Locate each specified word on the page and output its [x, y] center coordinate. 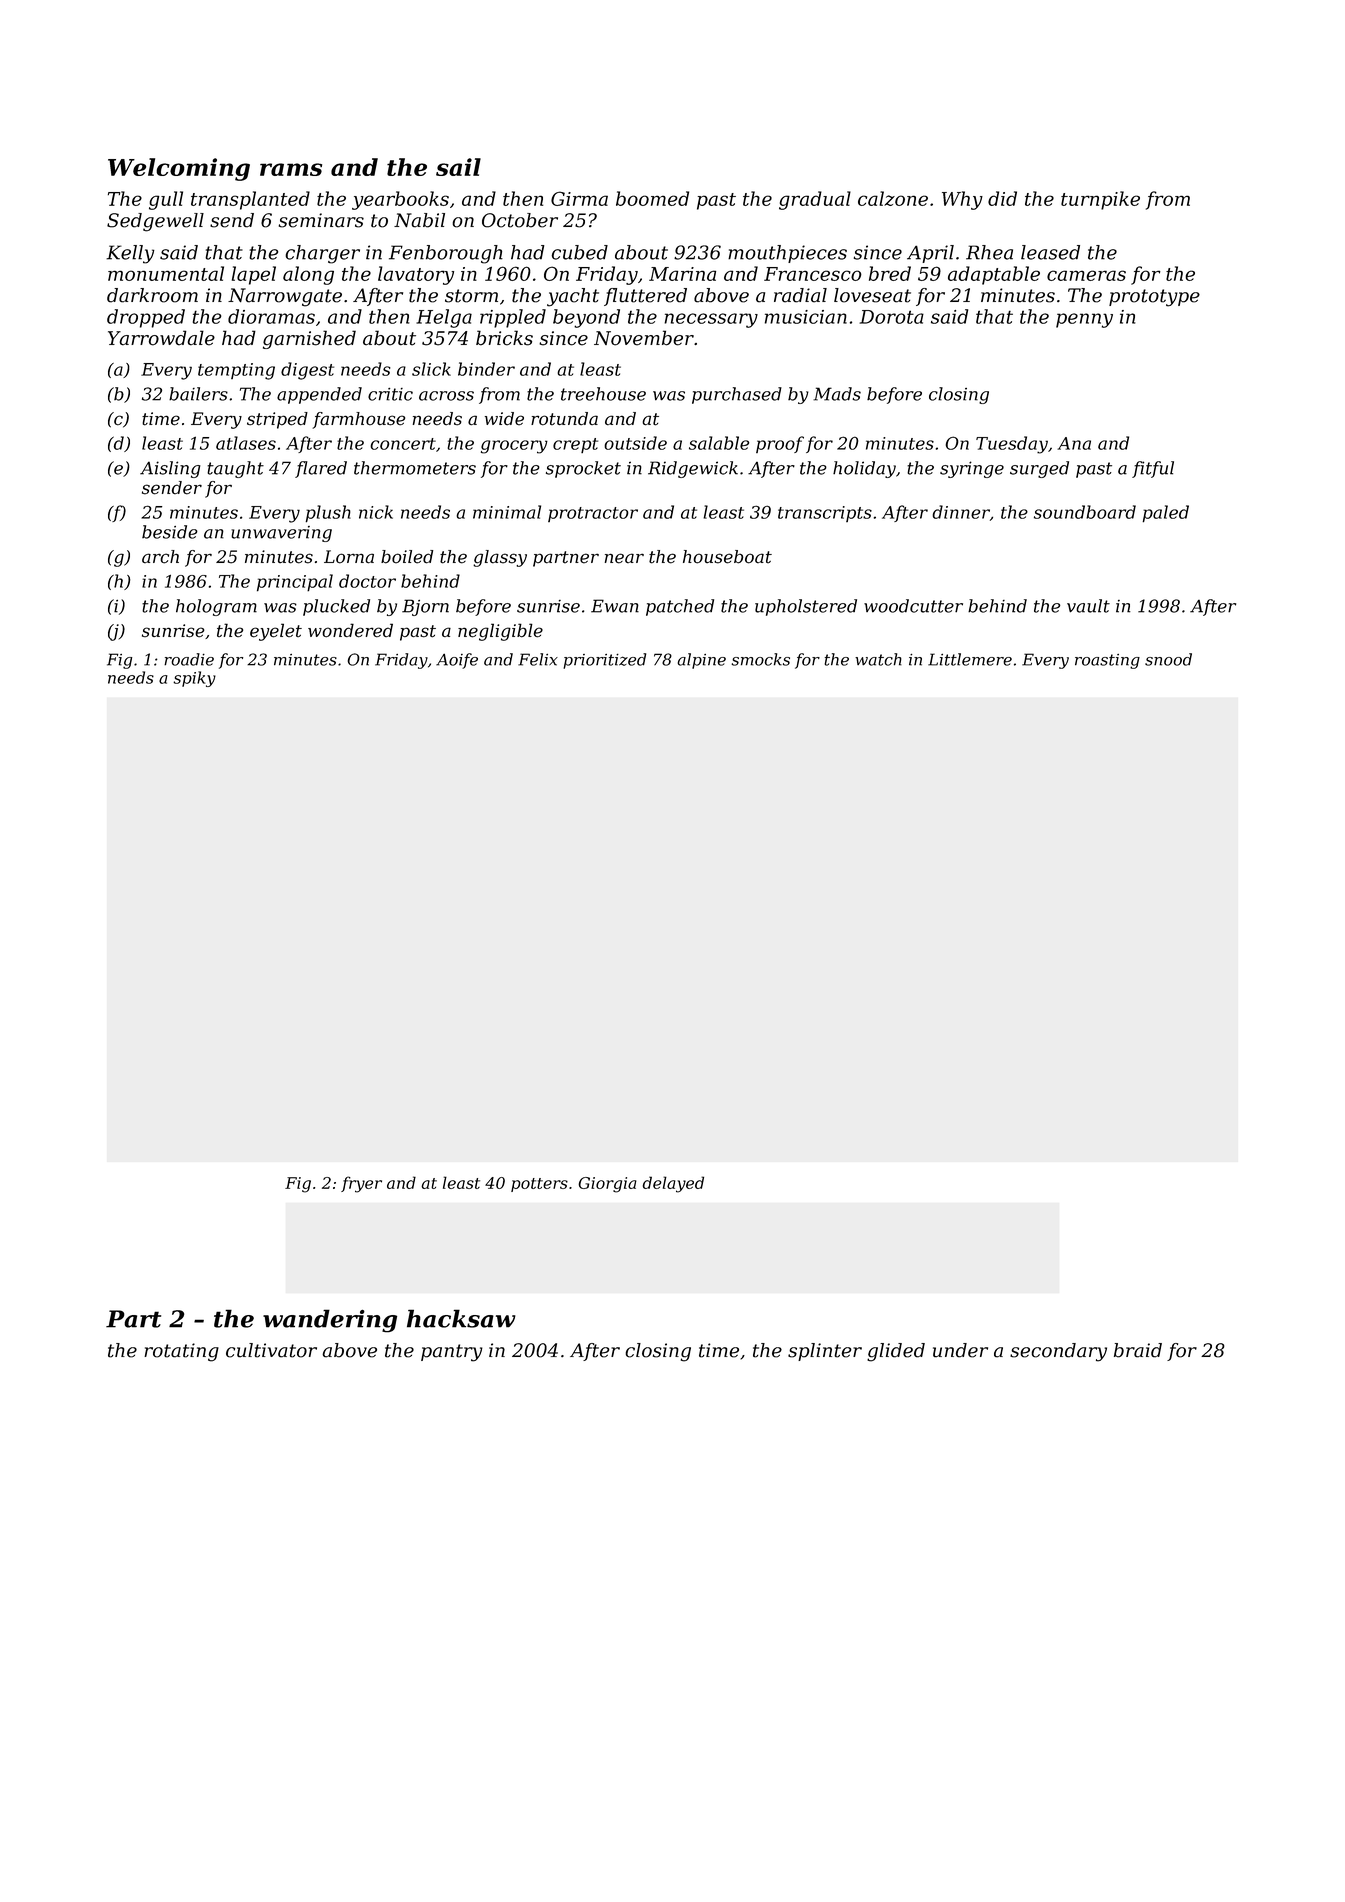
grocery [514, 447]
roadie [189, 659]
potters [539, 1185]
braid [1138, 1350]
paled [1166, 514]
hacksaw [461, 1318]
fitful [1153, 469]
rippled [513, 318]
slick [431, 369]
